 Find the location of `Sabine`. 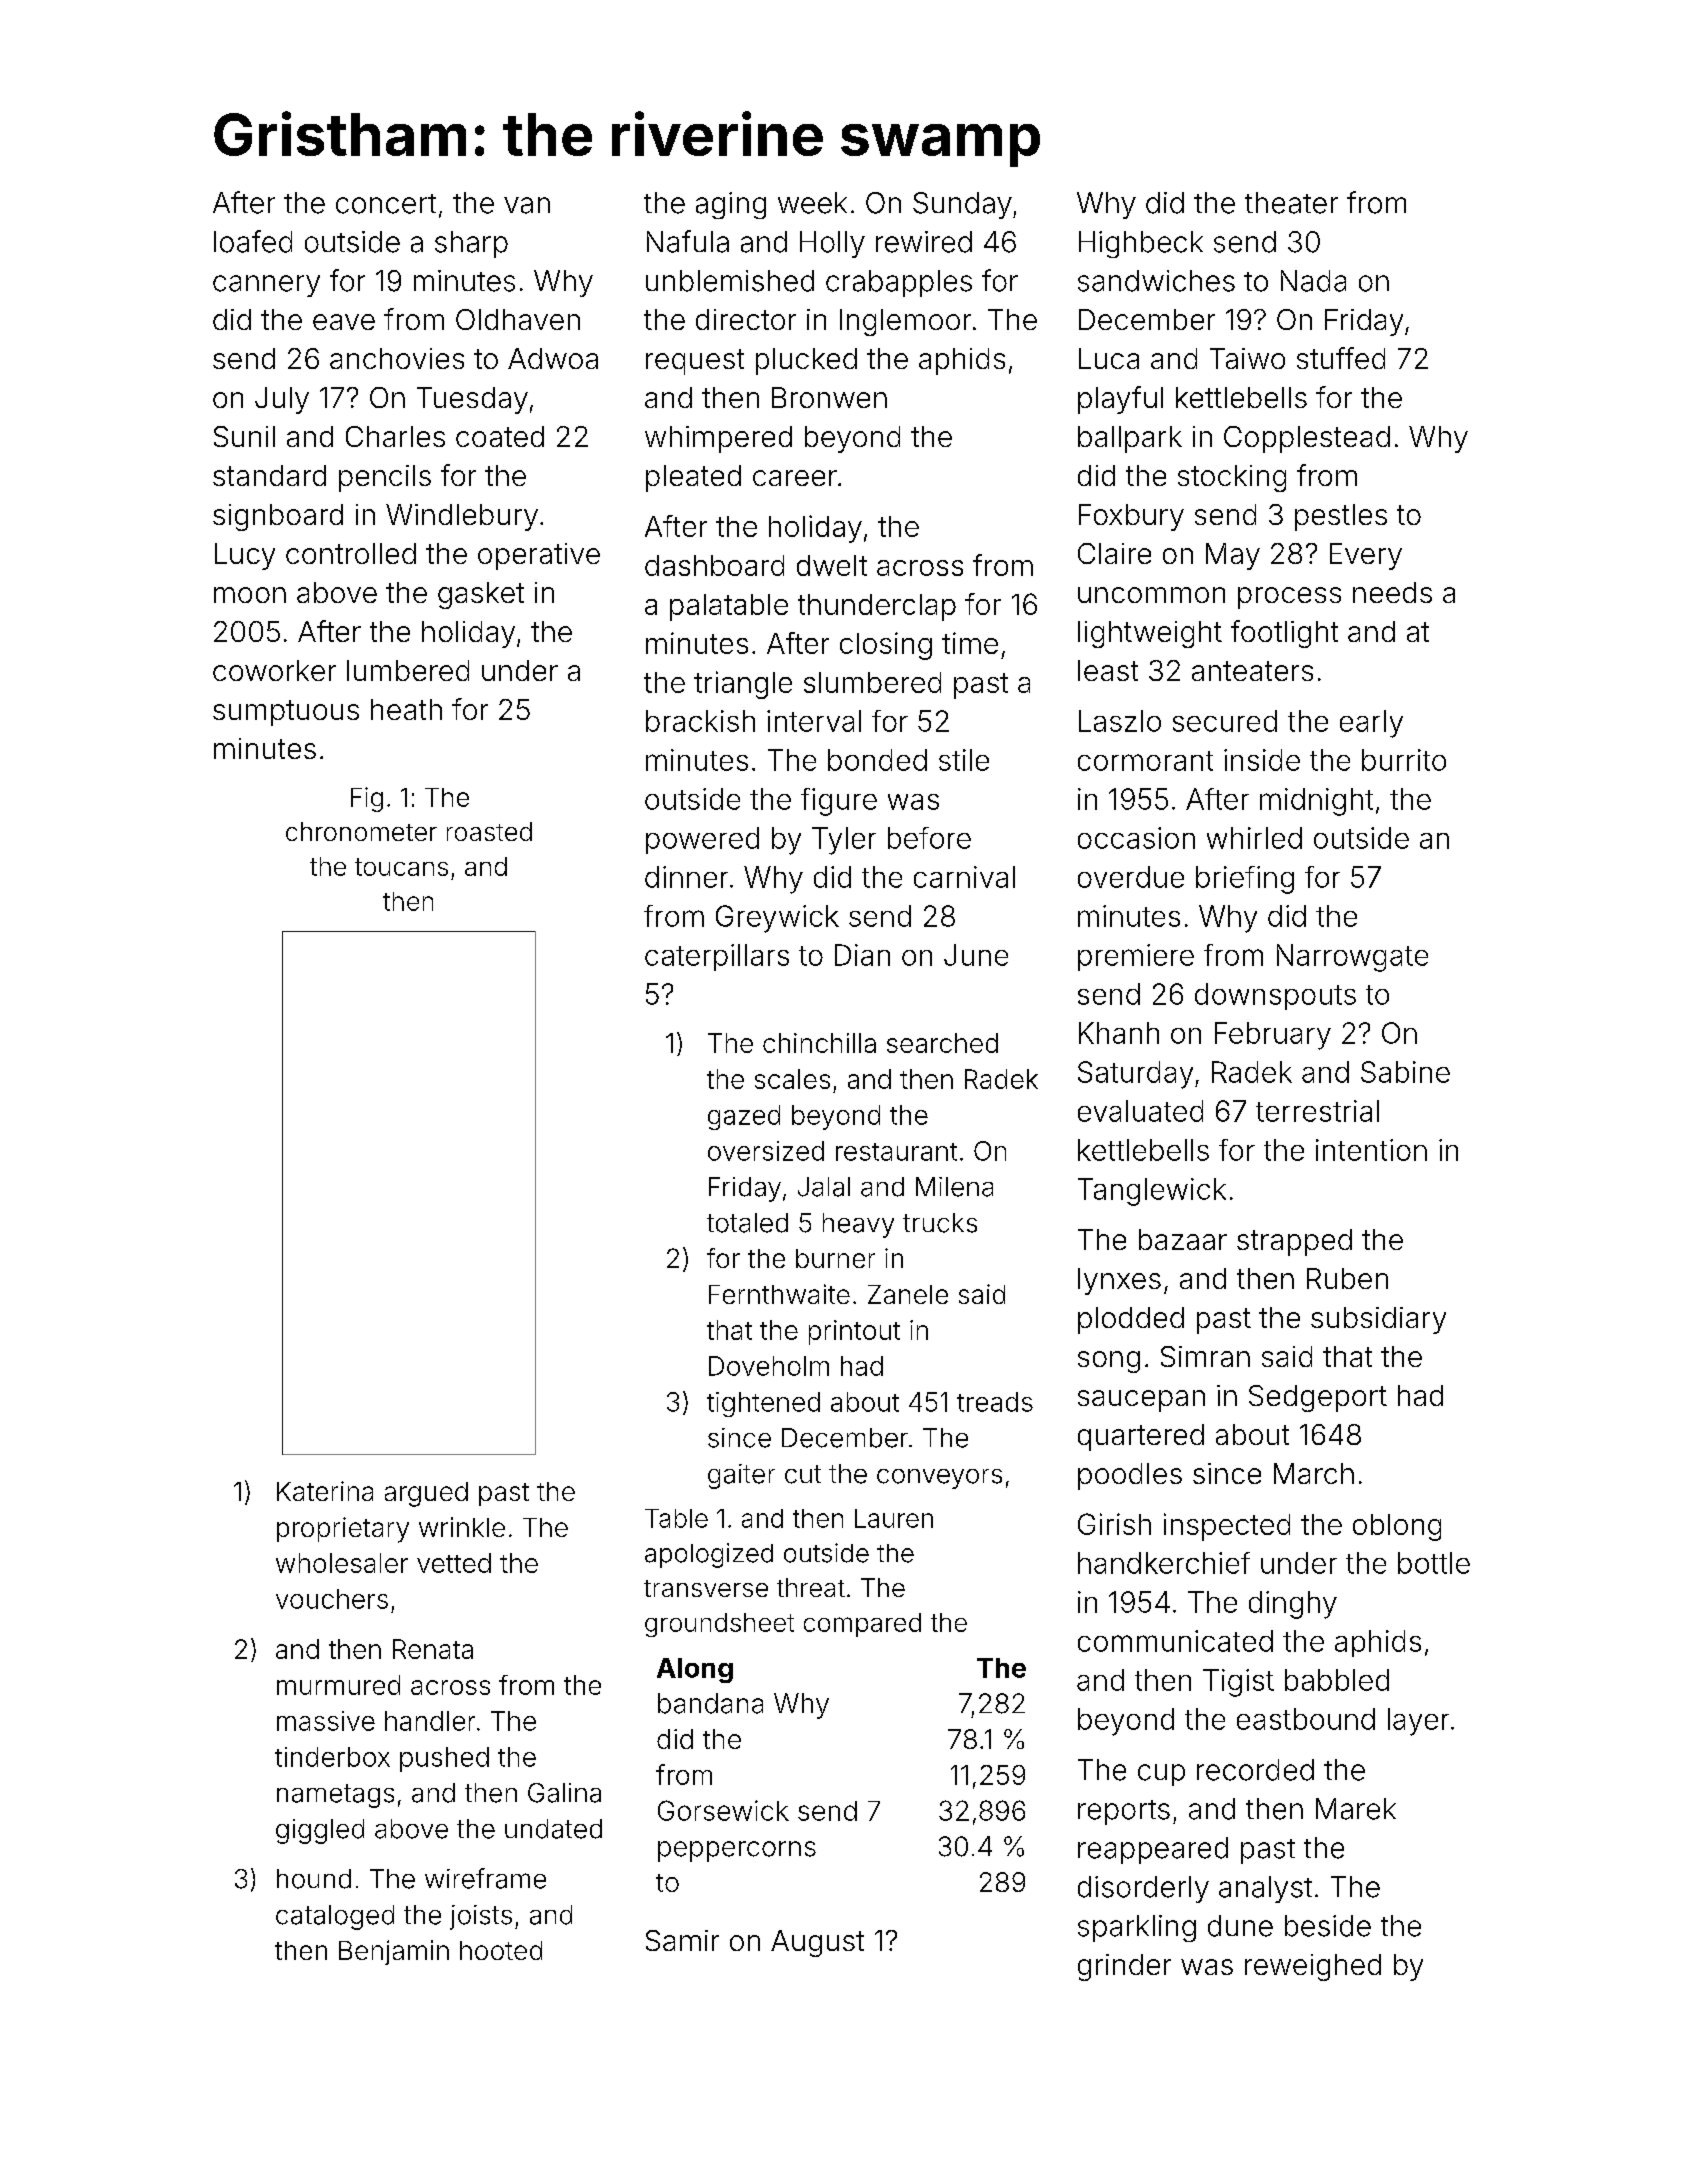

Sabine is located at coordinates (1405, 1072).
